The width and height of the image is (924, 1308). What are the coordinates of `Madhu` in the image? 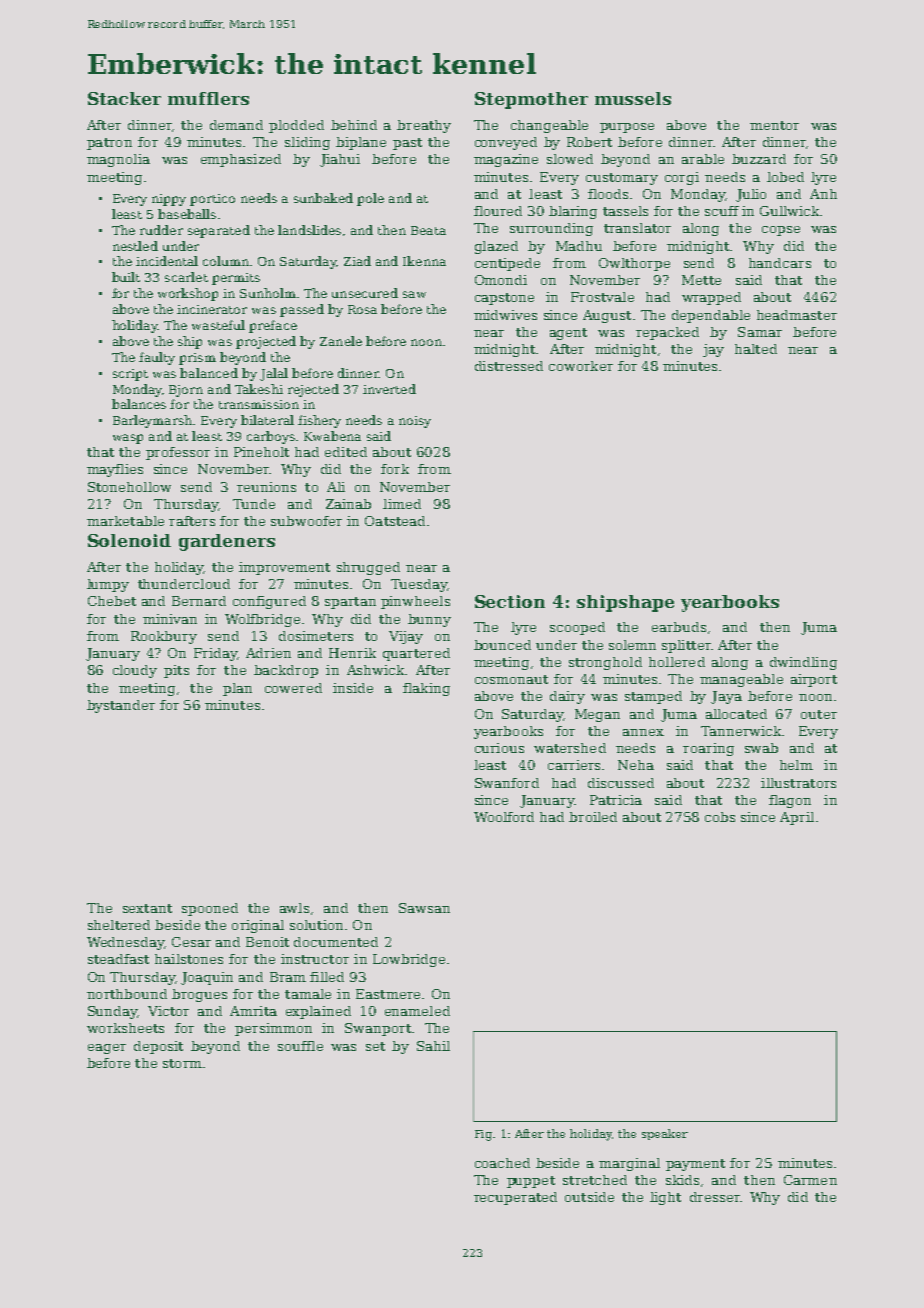 It's located at (579, 246).
